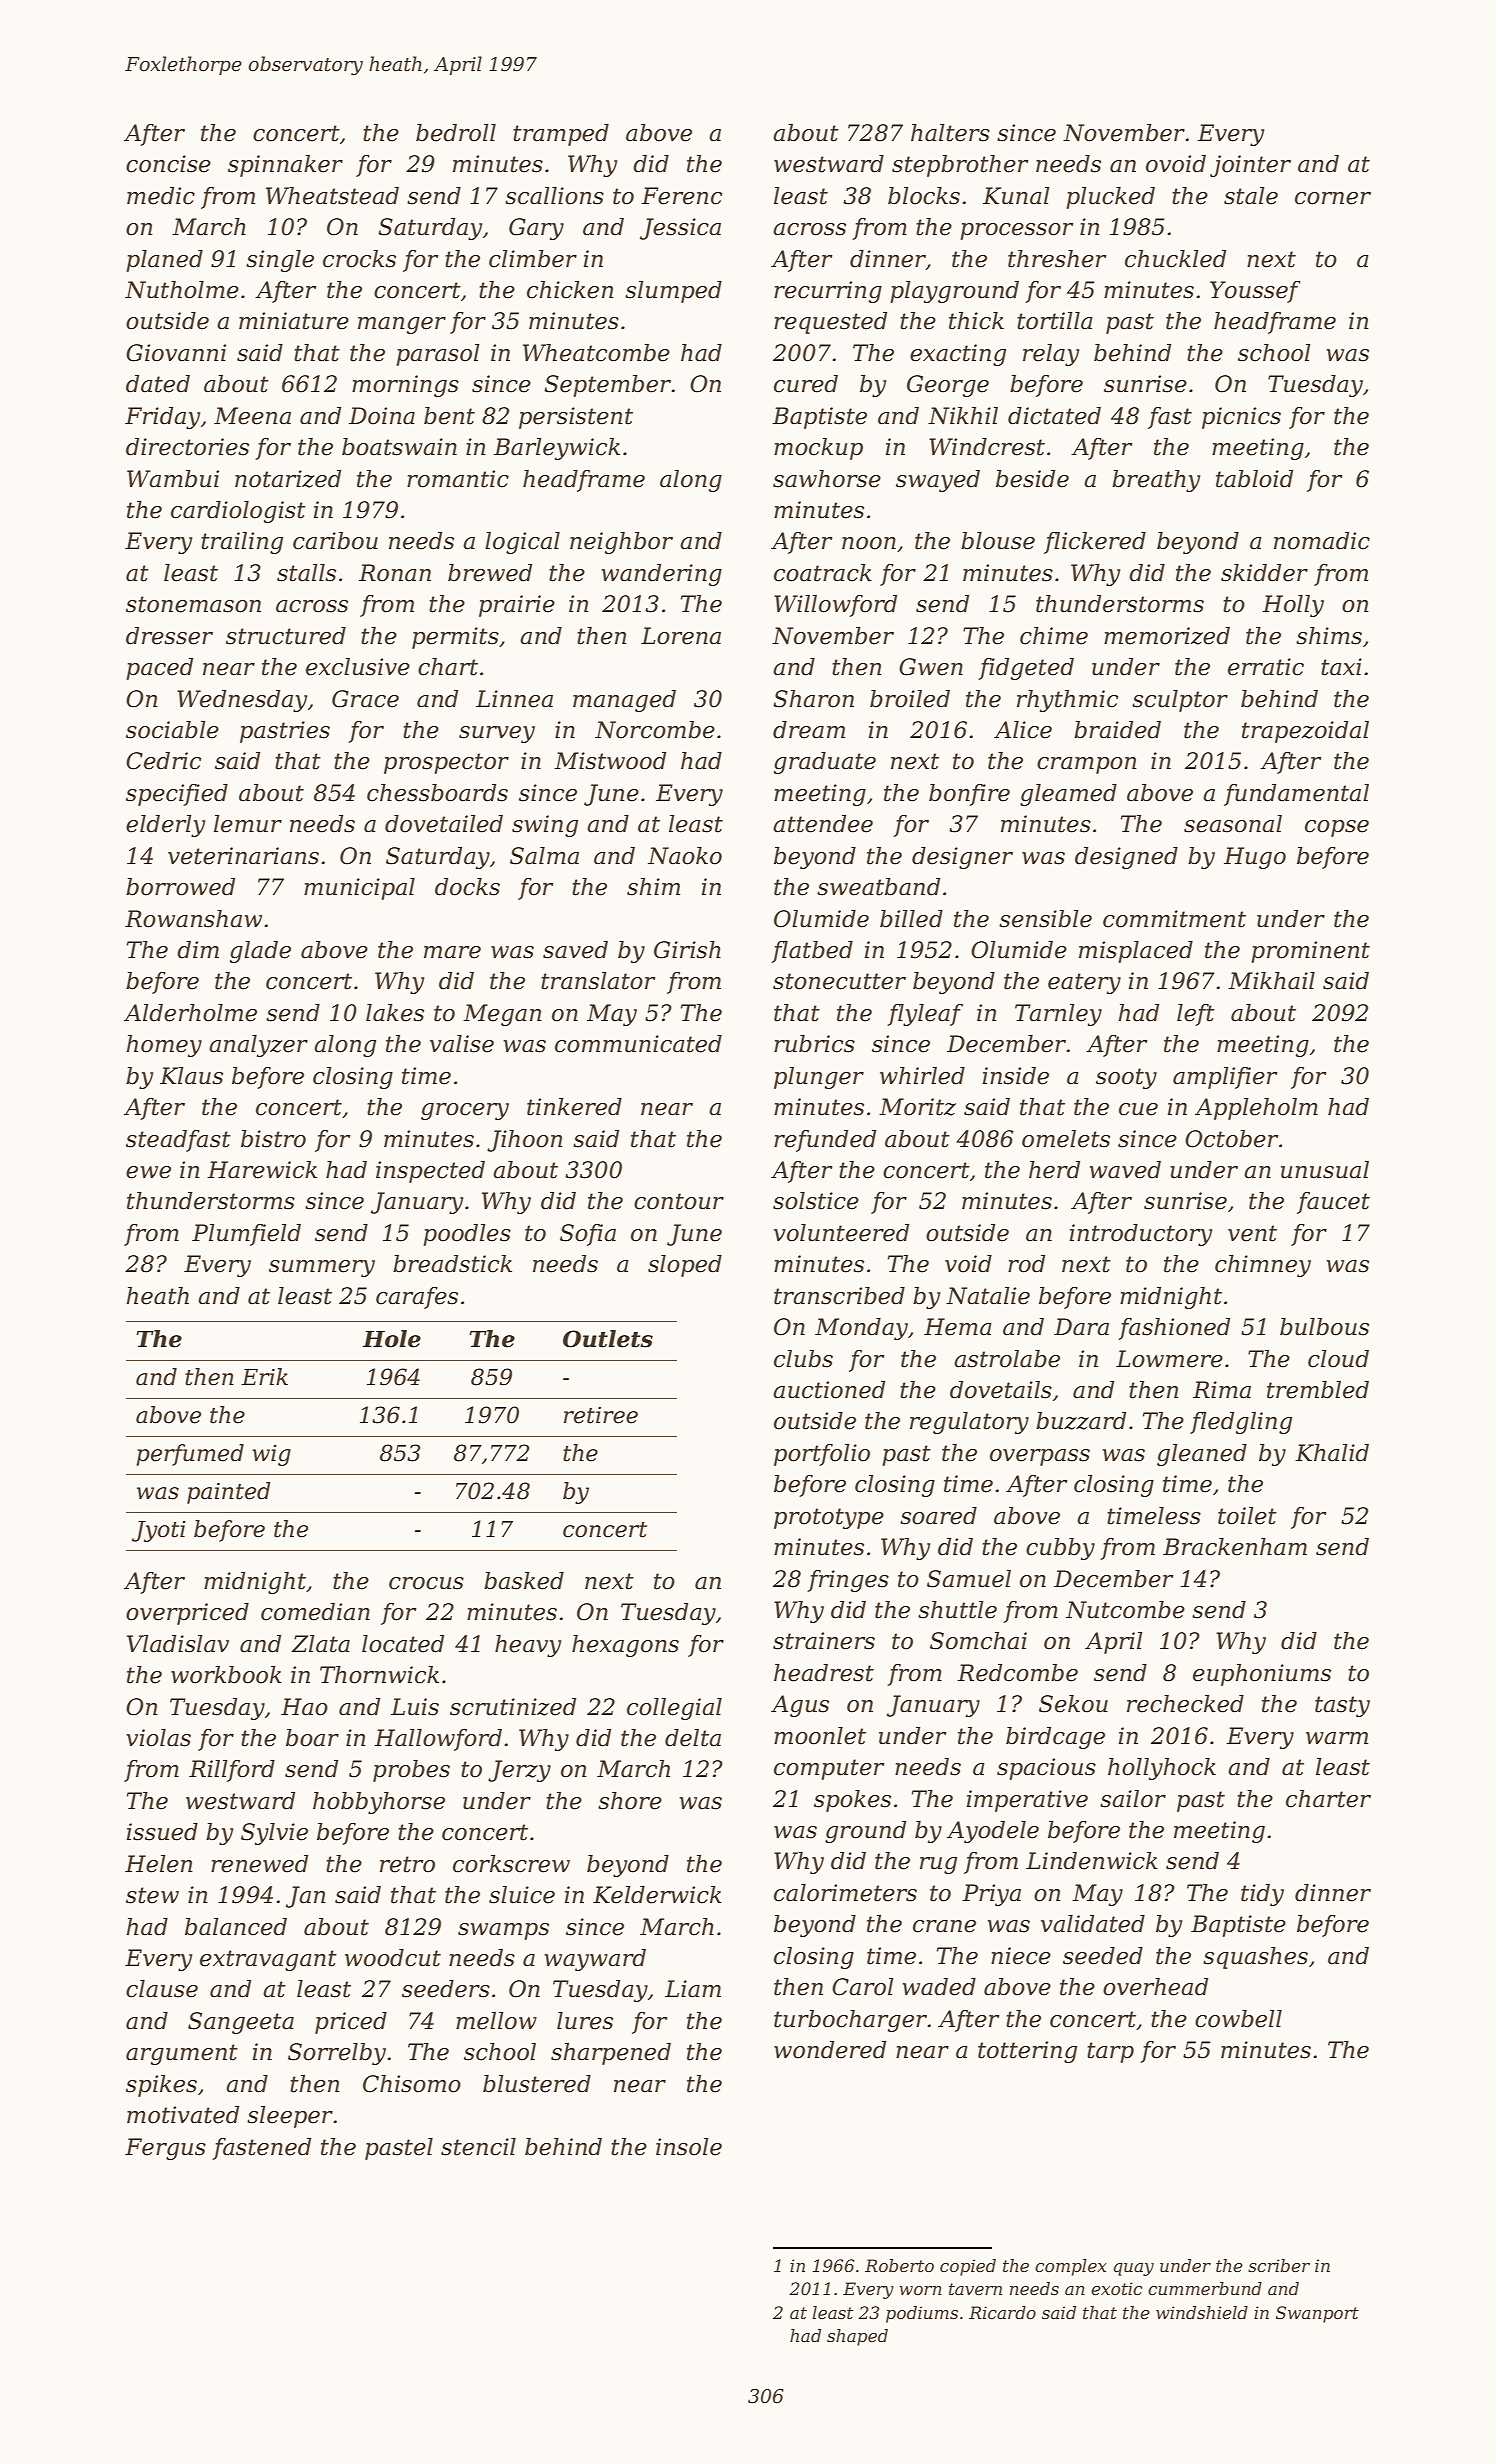  What do you see at coordinates (685, 1266) in the image?
I see `sloped` at bounding box center [685, 1266].
